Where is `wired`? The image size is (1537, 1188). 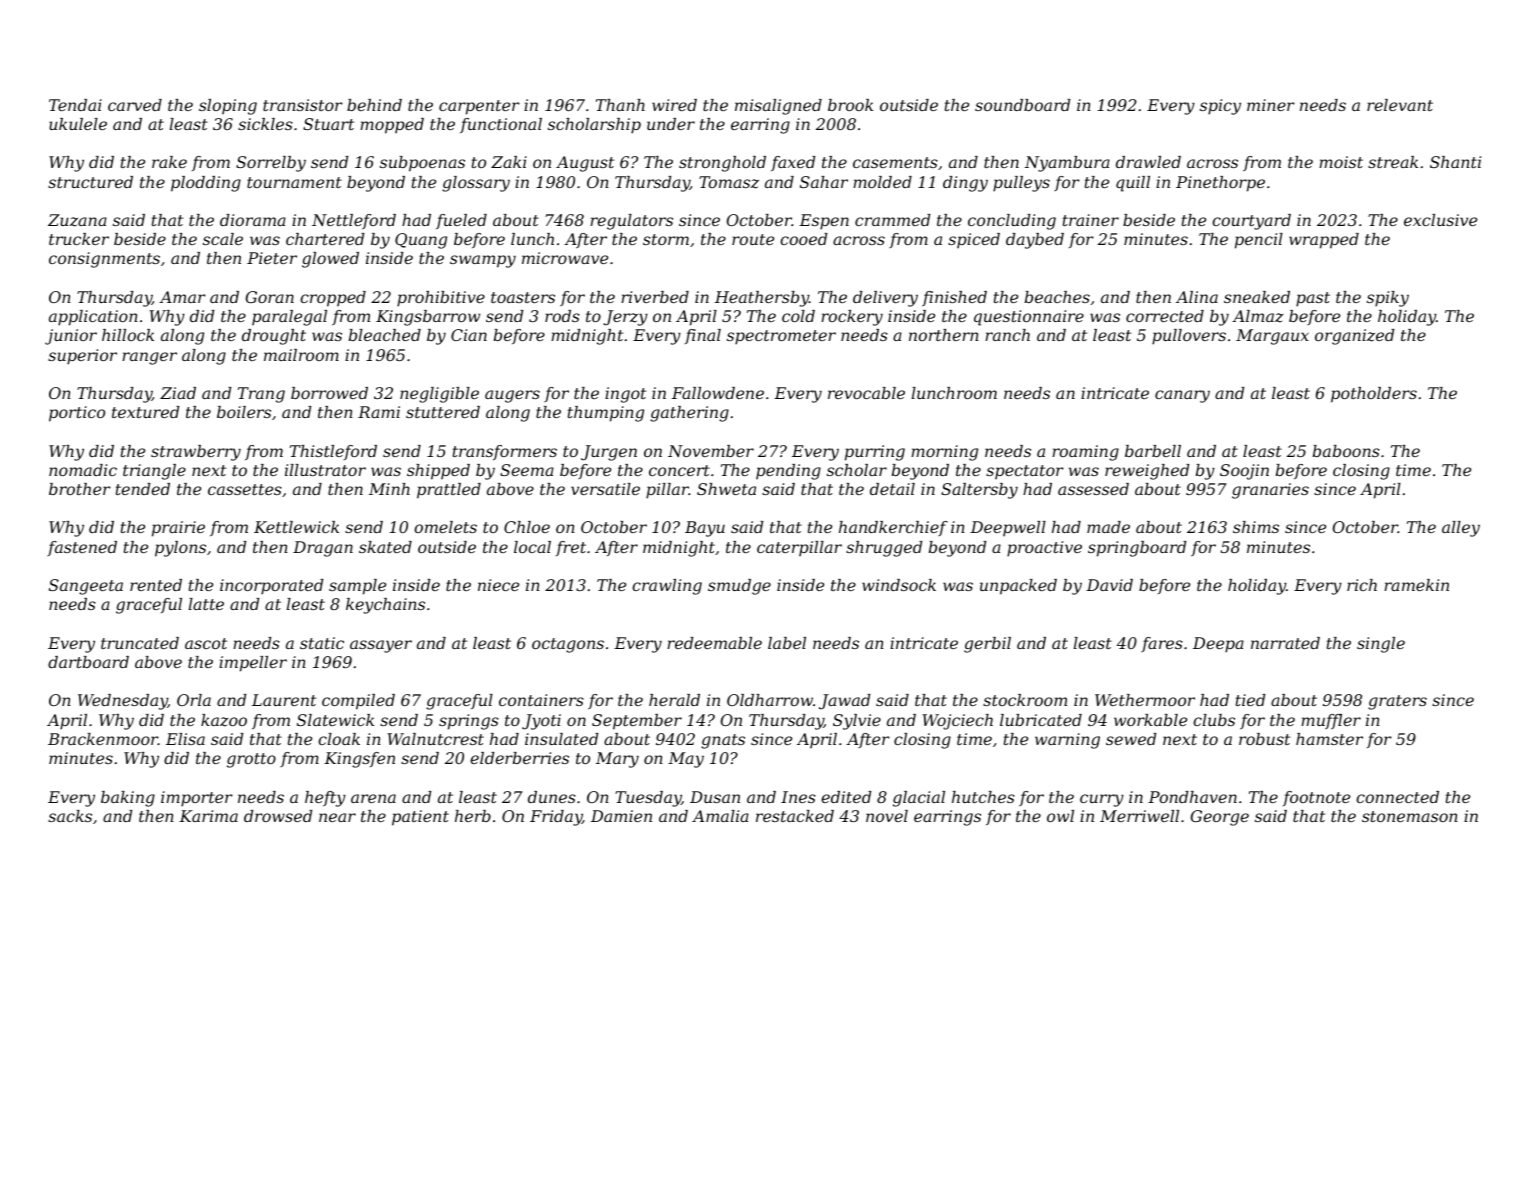
wired is located at coordinates (674, 105).
